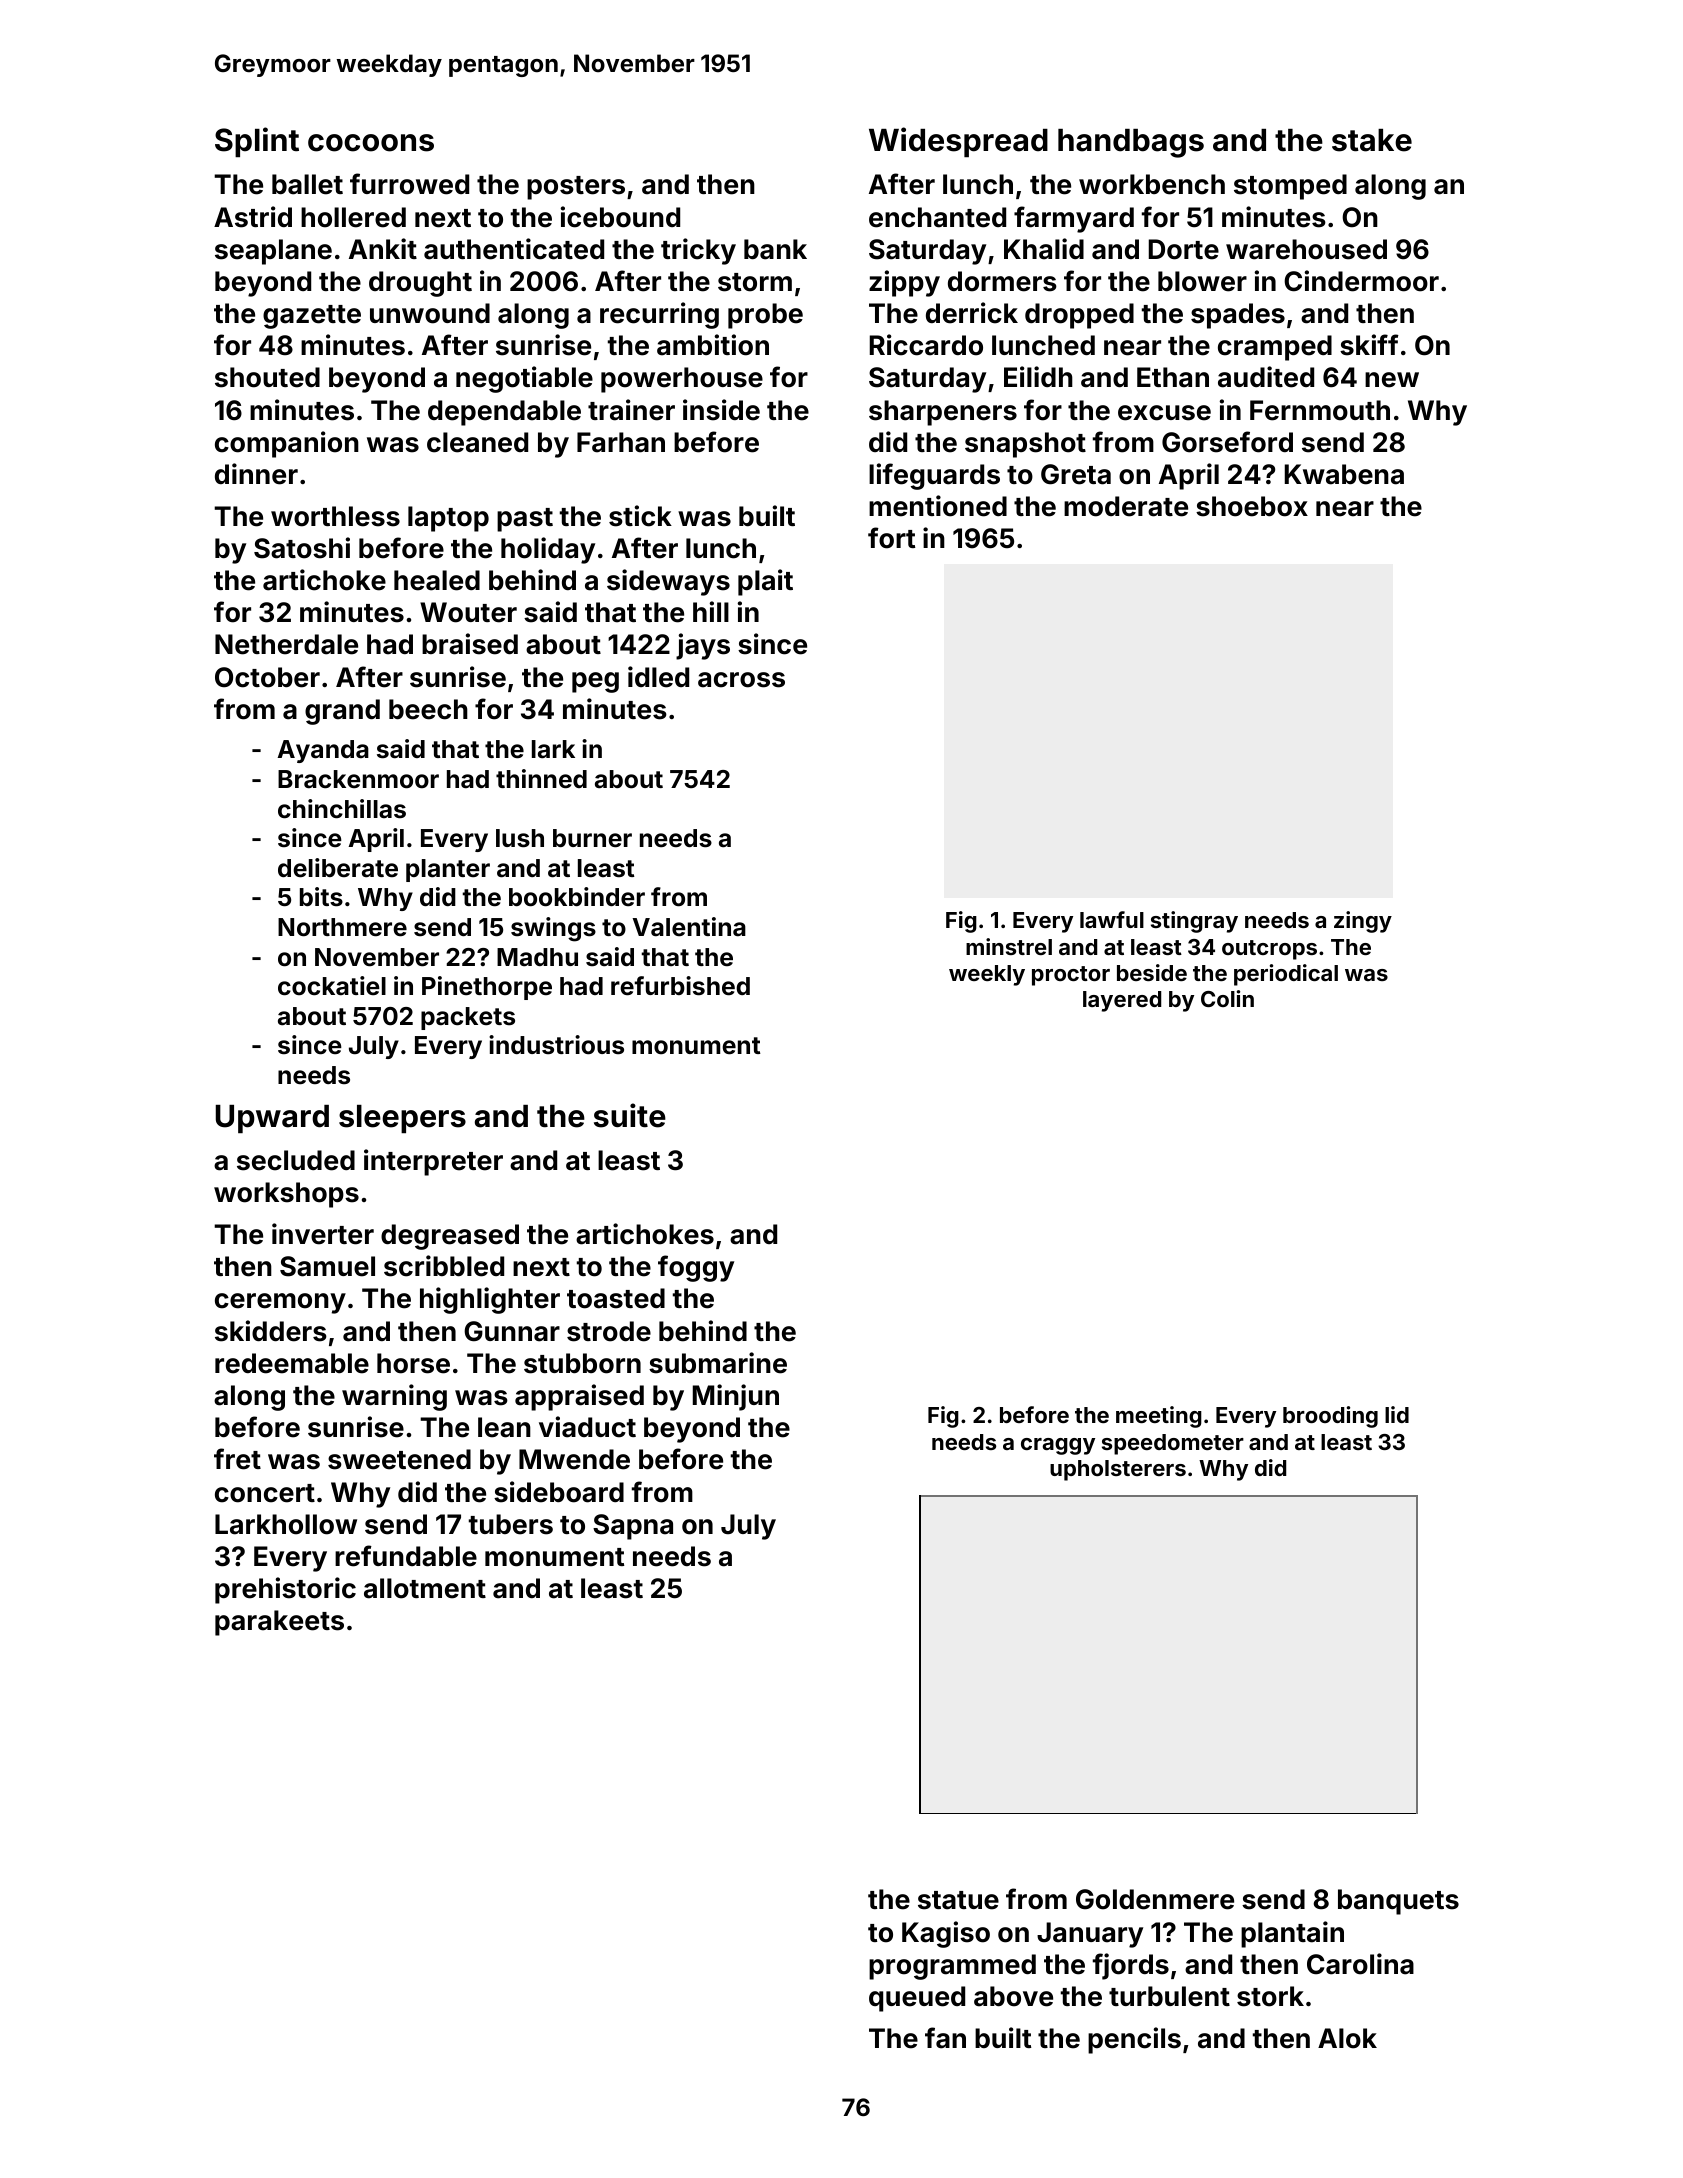  I want to click on Gunnar, so click(512, 1331).
